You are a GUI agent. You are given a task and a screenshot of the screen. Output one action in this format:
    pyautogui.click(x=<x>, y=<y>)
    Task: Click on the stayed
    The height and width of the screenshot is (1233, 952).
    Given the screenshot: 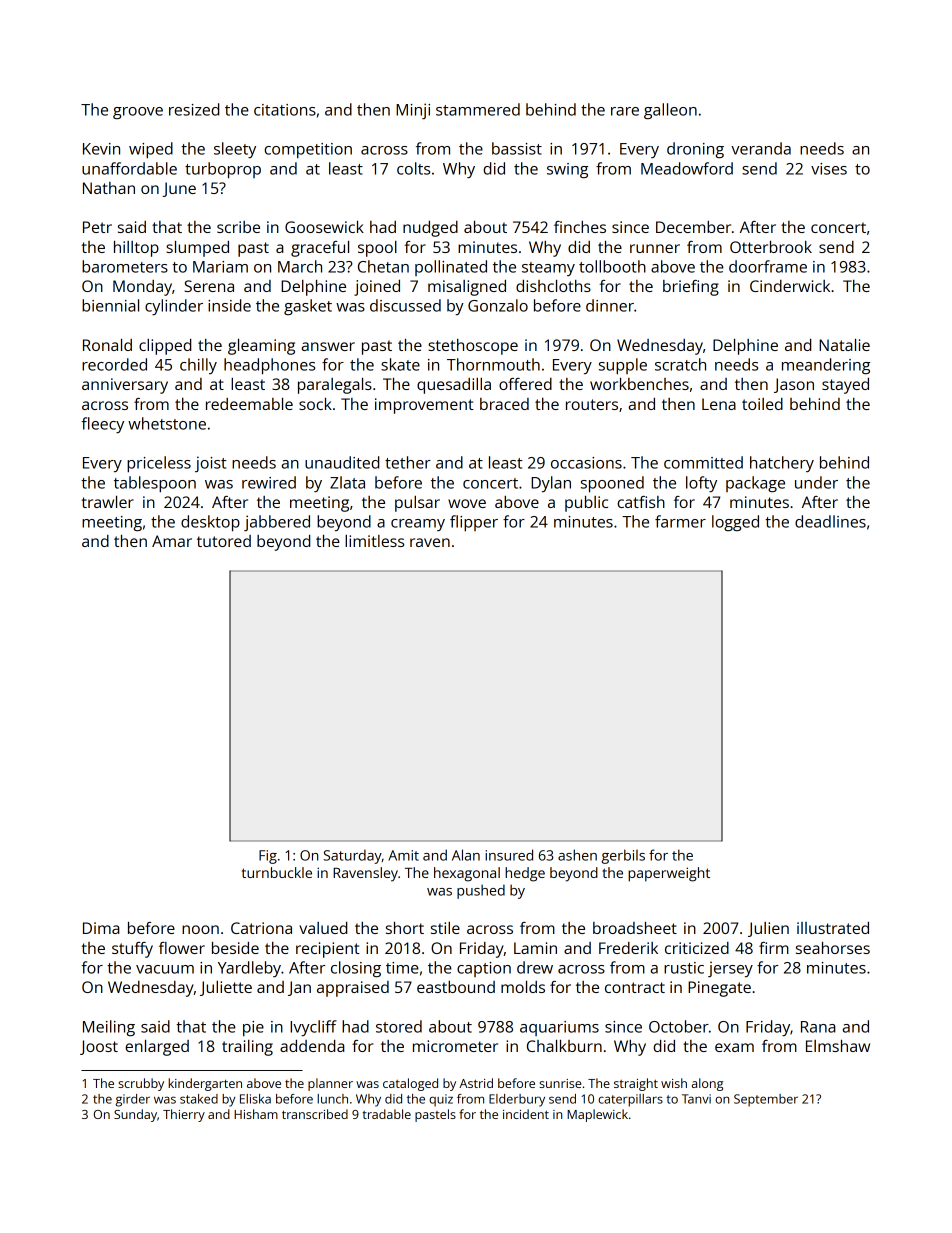 What is the action you would take?
    pyautogui.click(x=845, y=386)
